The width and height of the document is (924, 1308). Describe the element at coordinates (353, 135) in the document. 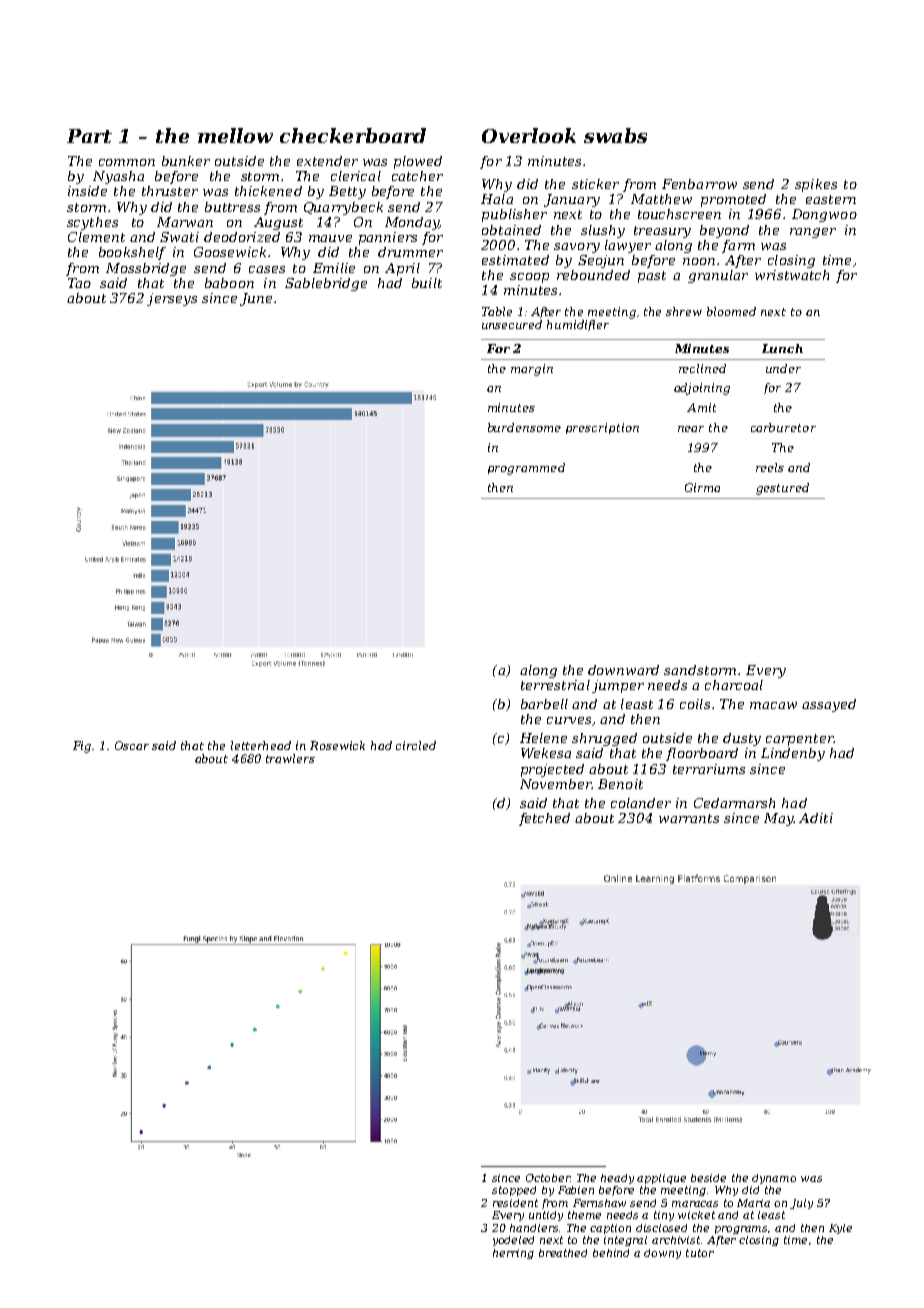

I see `checkerboard` at that location.
